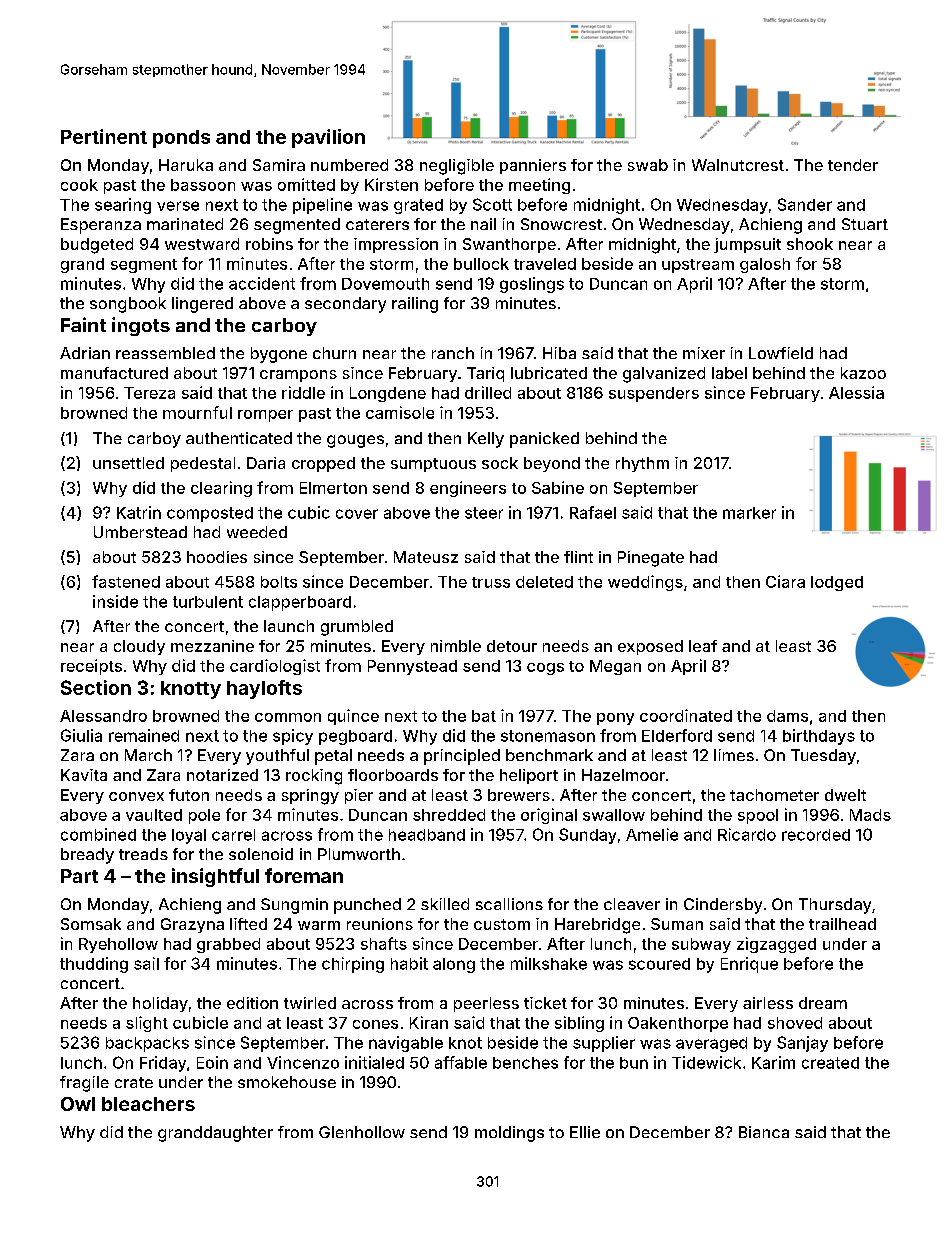 The width and height of the screenshot is (952, 1233). Describe the element at coordinates (457, 167) in the screenshot. I see `negligible` at that location.
